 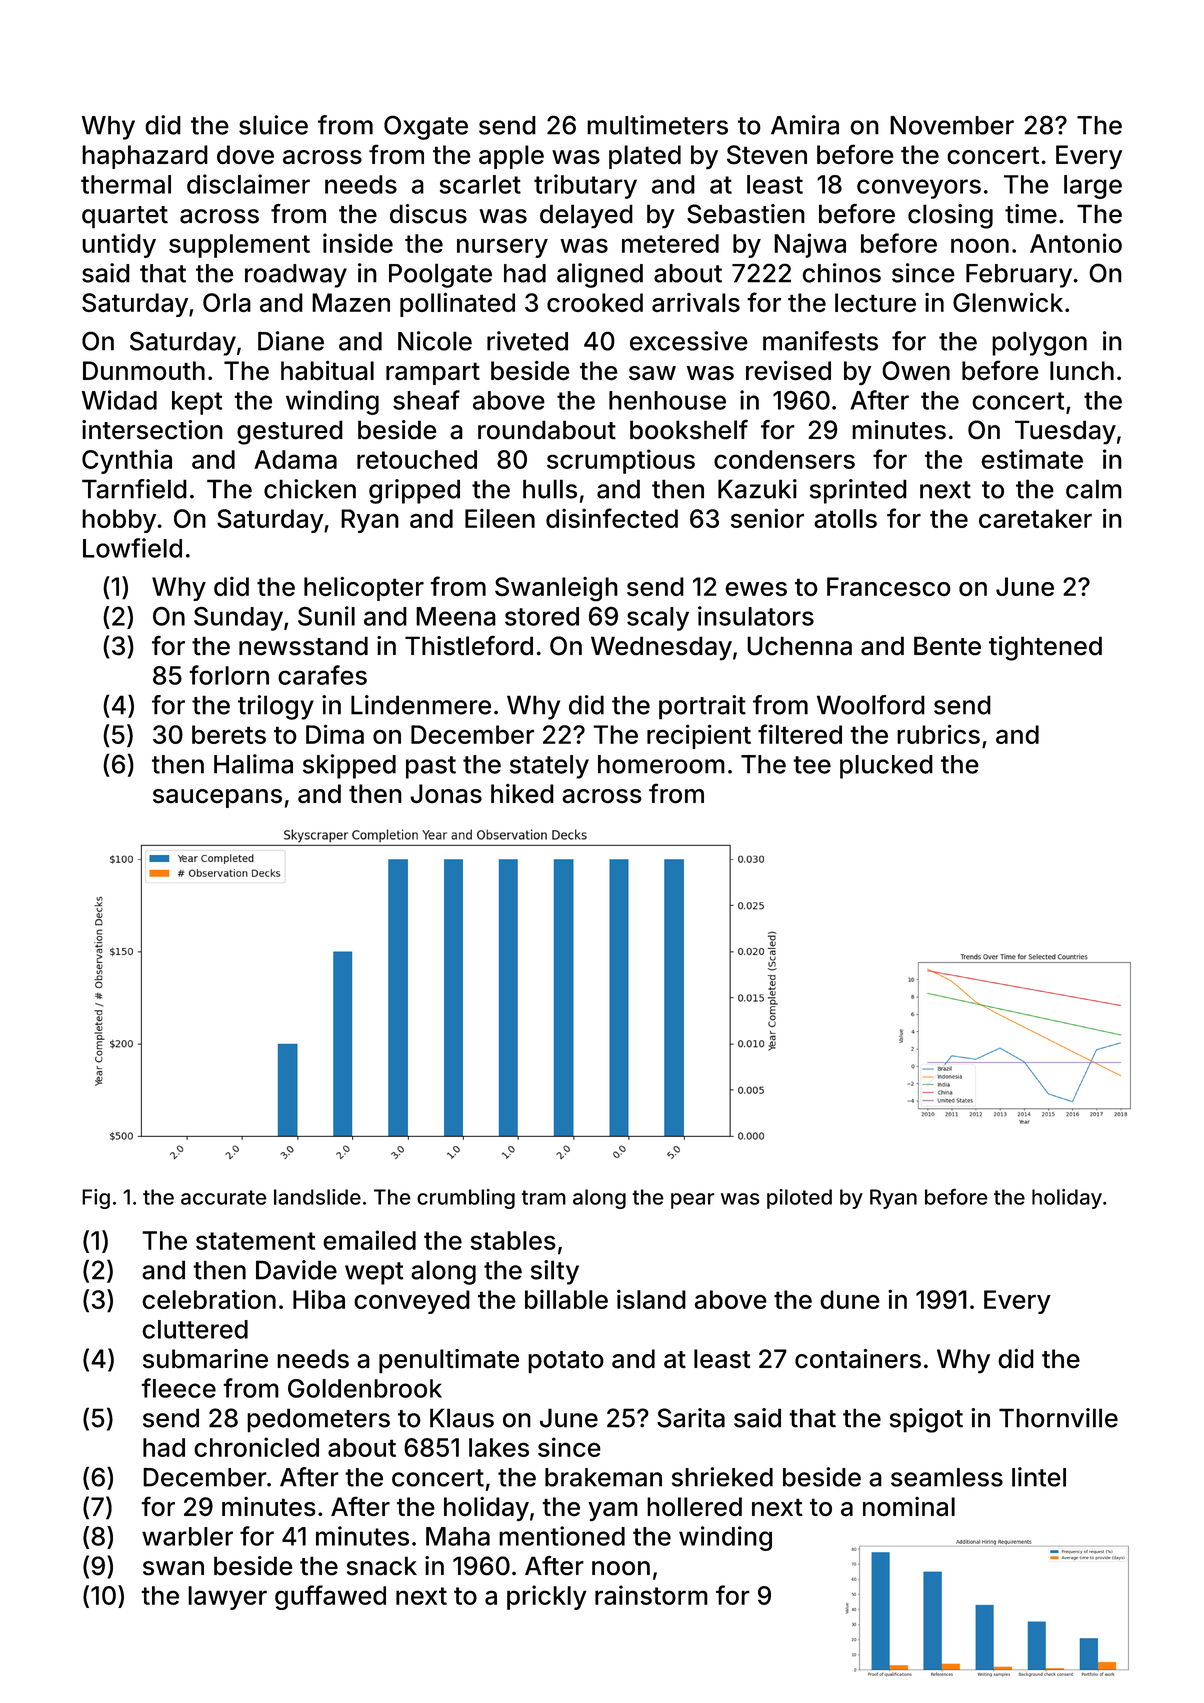 I want to click on lunch, so click(x=1082, y=371).
